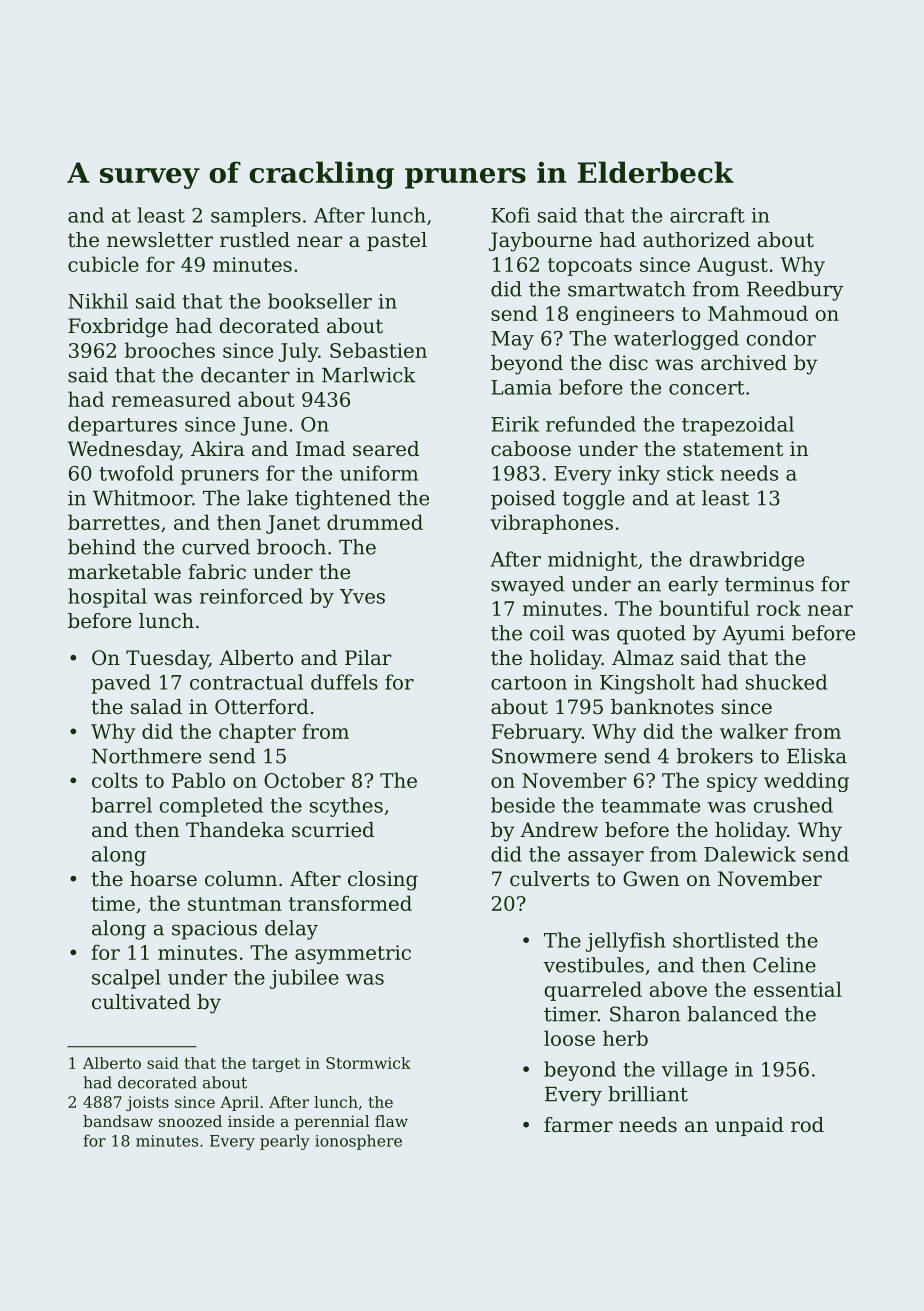 The width and height of the document is (924, 1311). What do you see at coordinates (383, 881) in the document?
I see `closing` at bounding box center [383, 881].
